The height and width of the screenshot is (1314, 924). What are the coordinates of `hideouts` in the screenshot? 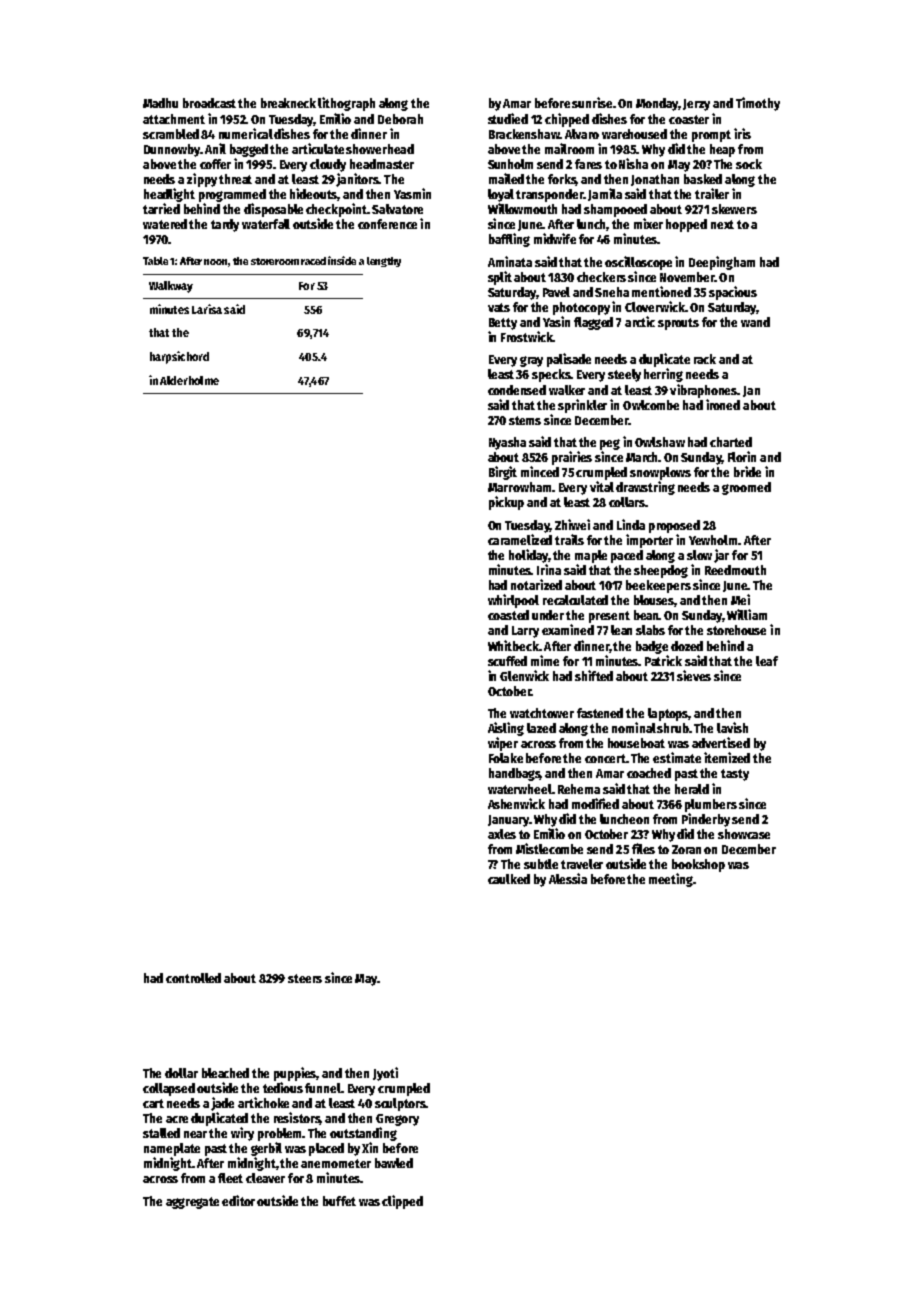 It's located at (314, 194).
